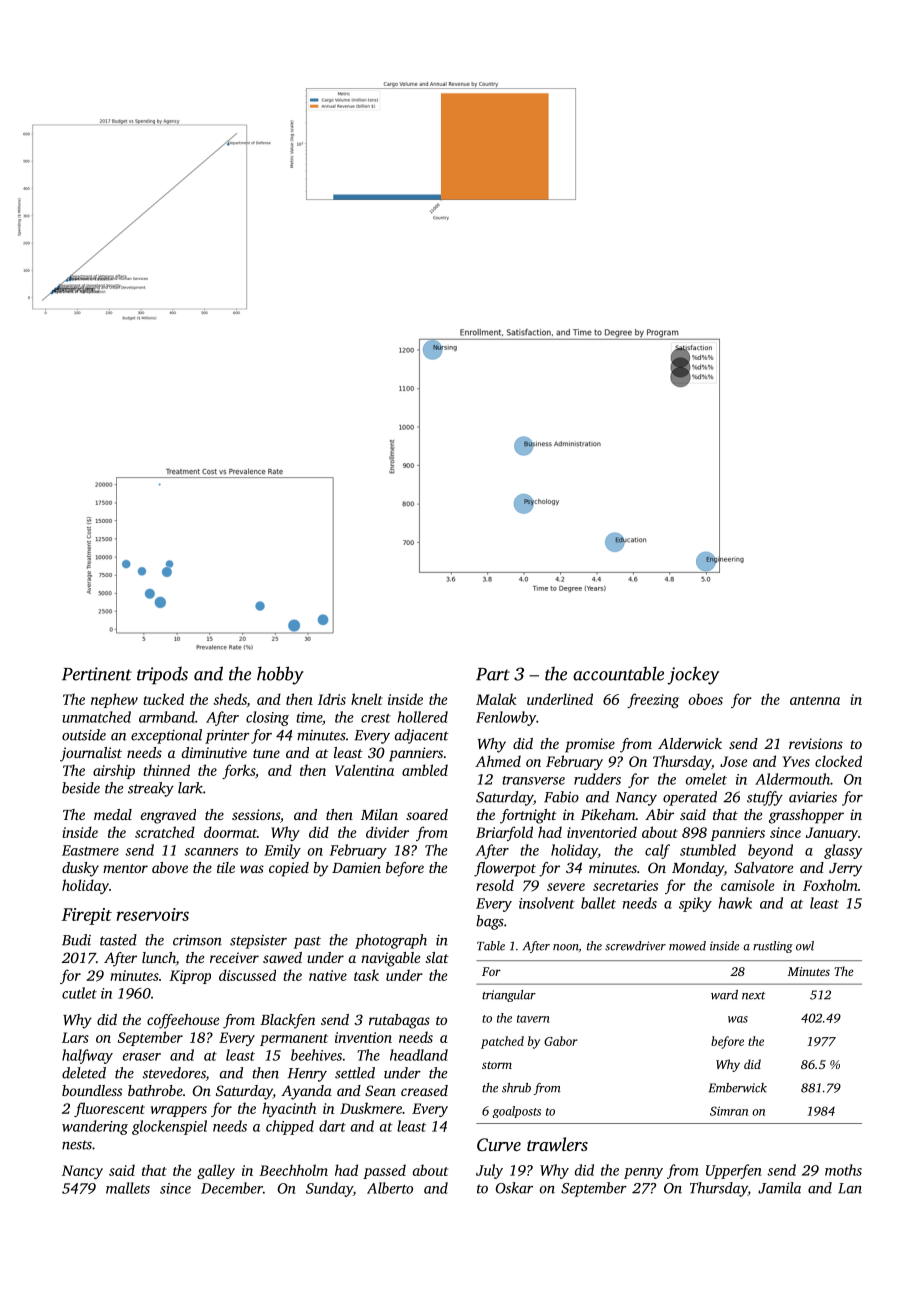 This screenshot has height=1308, width=924. I want to click on Eastmere, so click(90, 850).
